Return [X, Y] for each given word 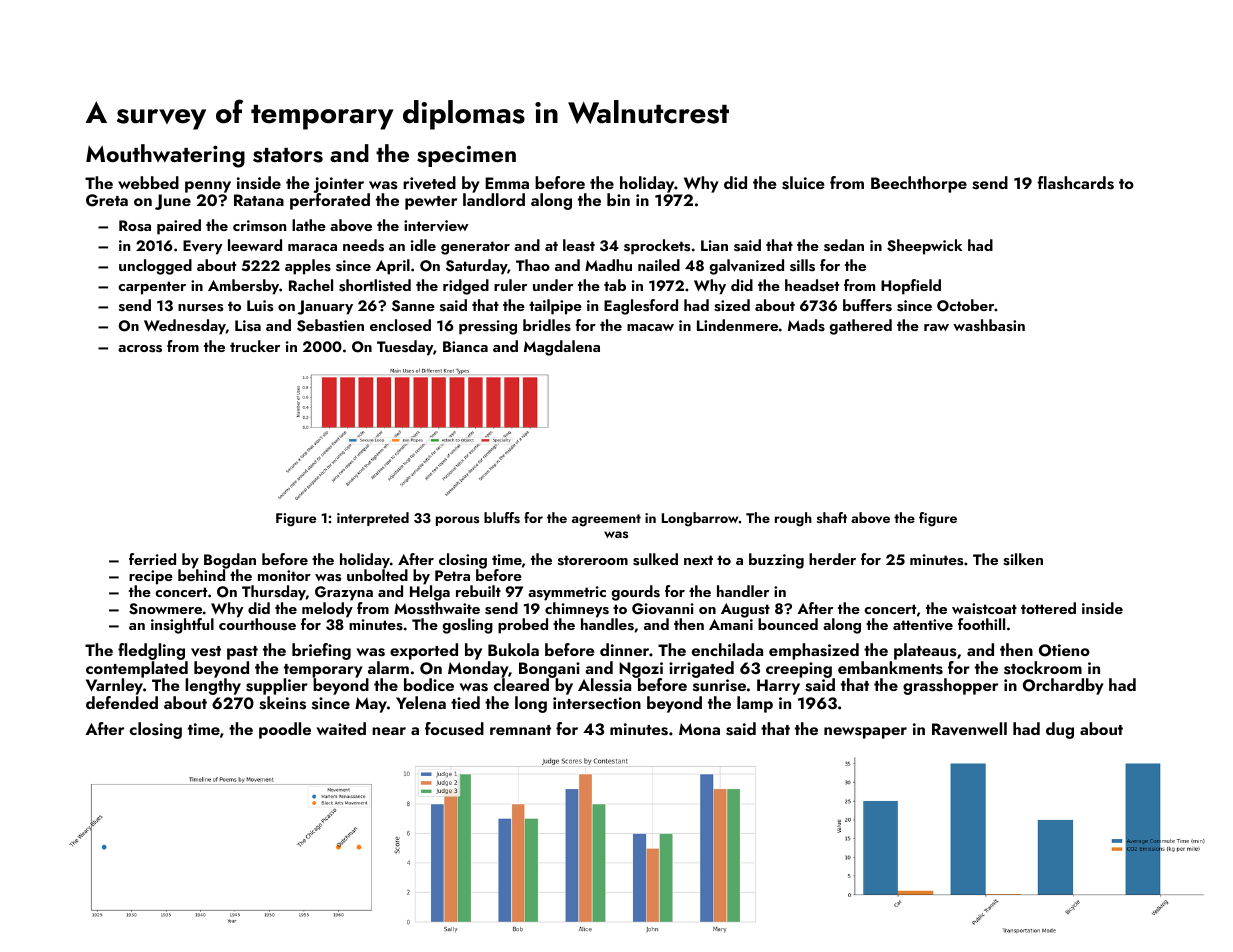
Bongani [549, 670]
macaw [650, 327]
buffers [867, 305]
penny [208, 187]
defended [122, 702]
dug [1060, 730]
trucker [255, 346]
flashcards [1076, 183]
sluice [803, 183]
